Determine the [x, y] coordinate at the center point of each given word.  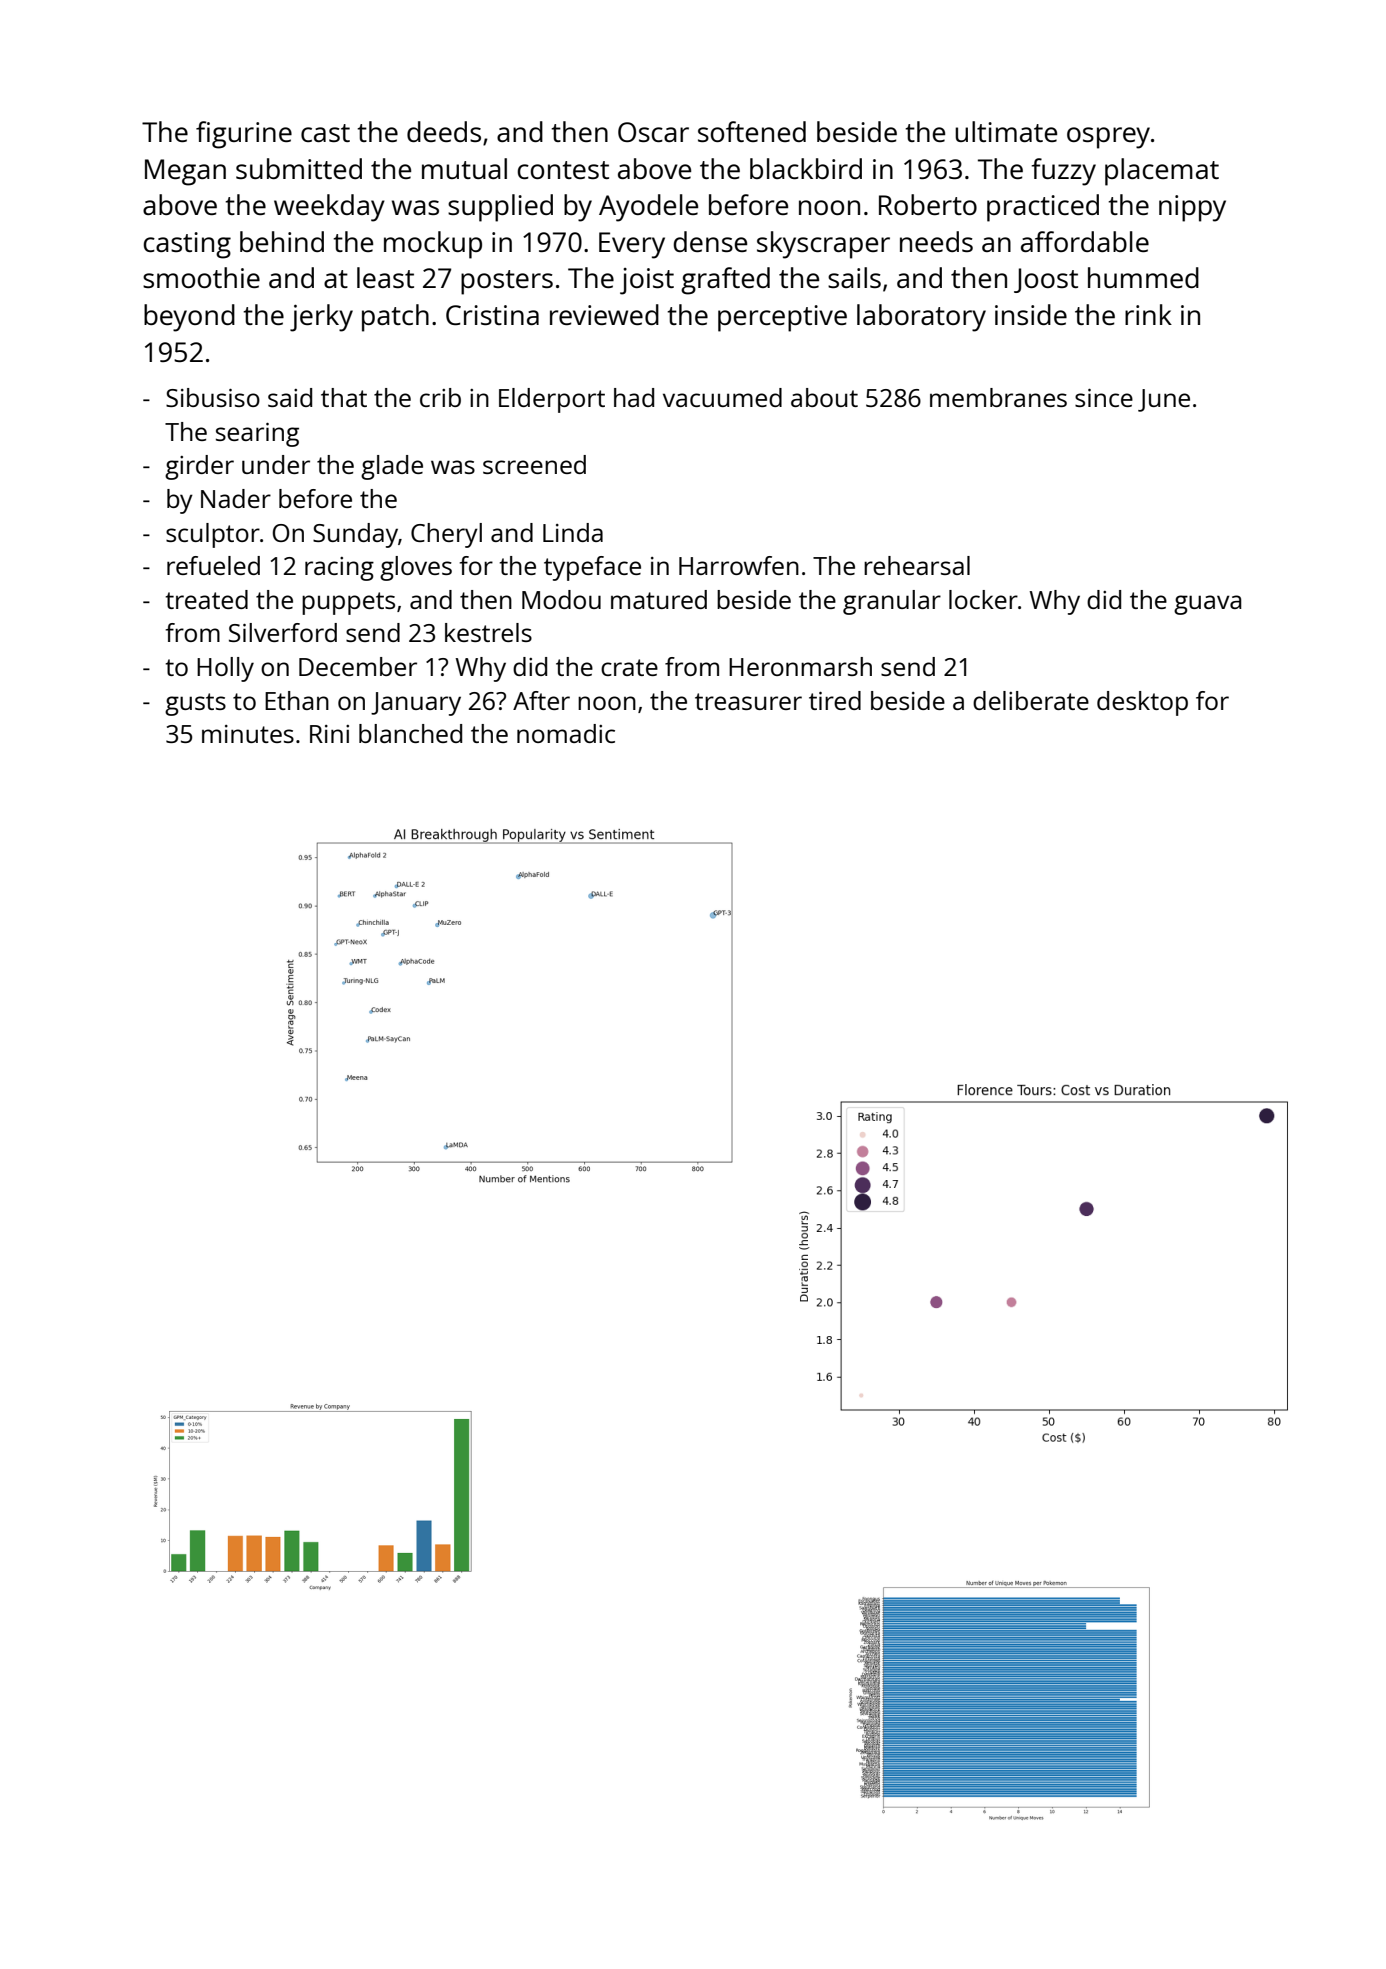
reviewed [604, 314]
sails [854, 277]
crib [440, 397]
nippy [1192, 208]
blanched [410, 733]
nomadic [566, 733]
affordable [1085, 241]
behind [282, 241]
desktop [1142, 703]
